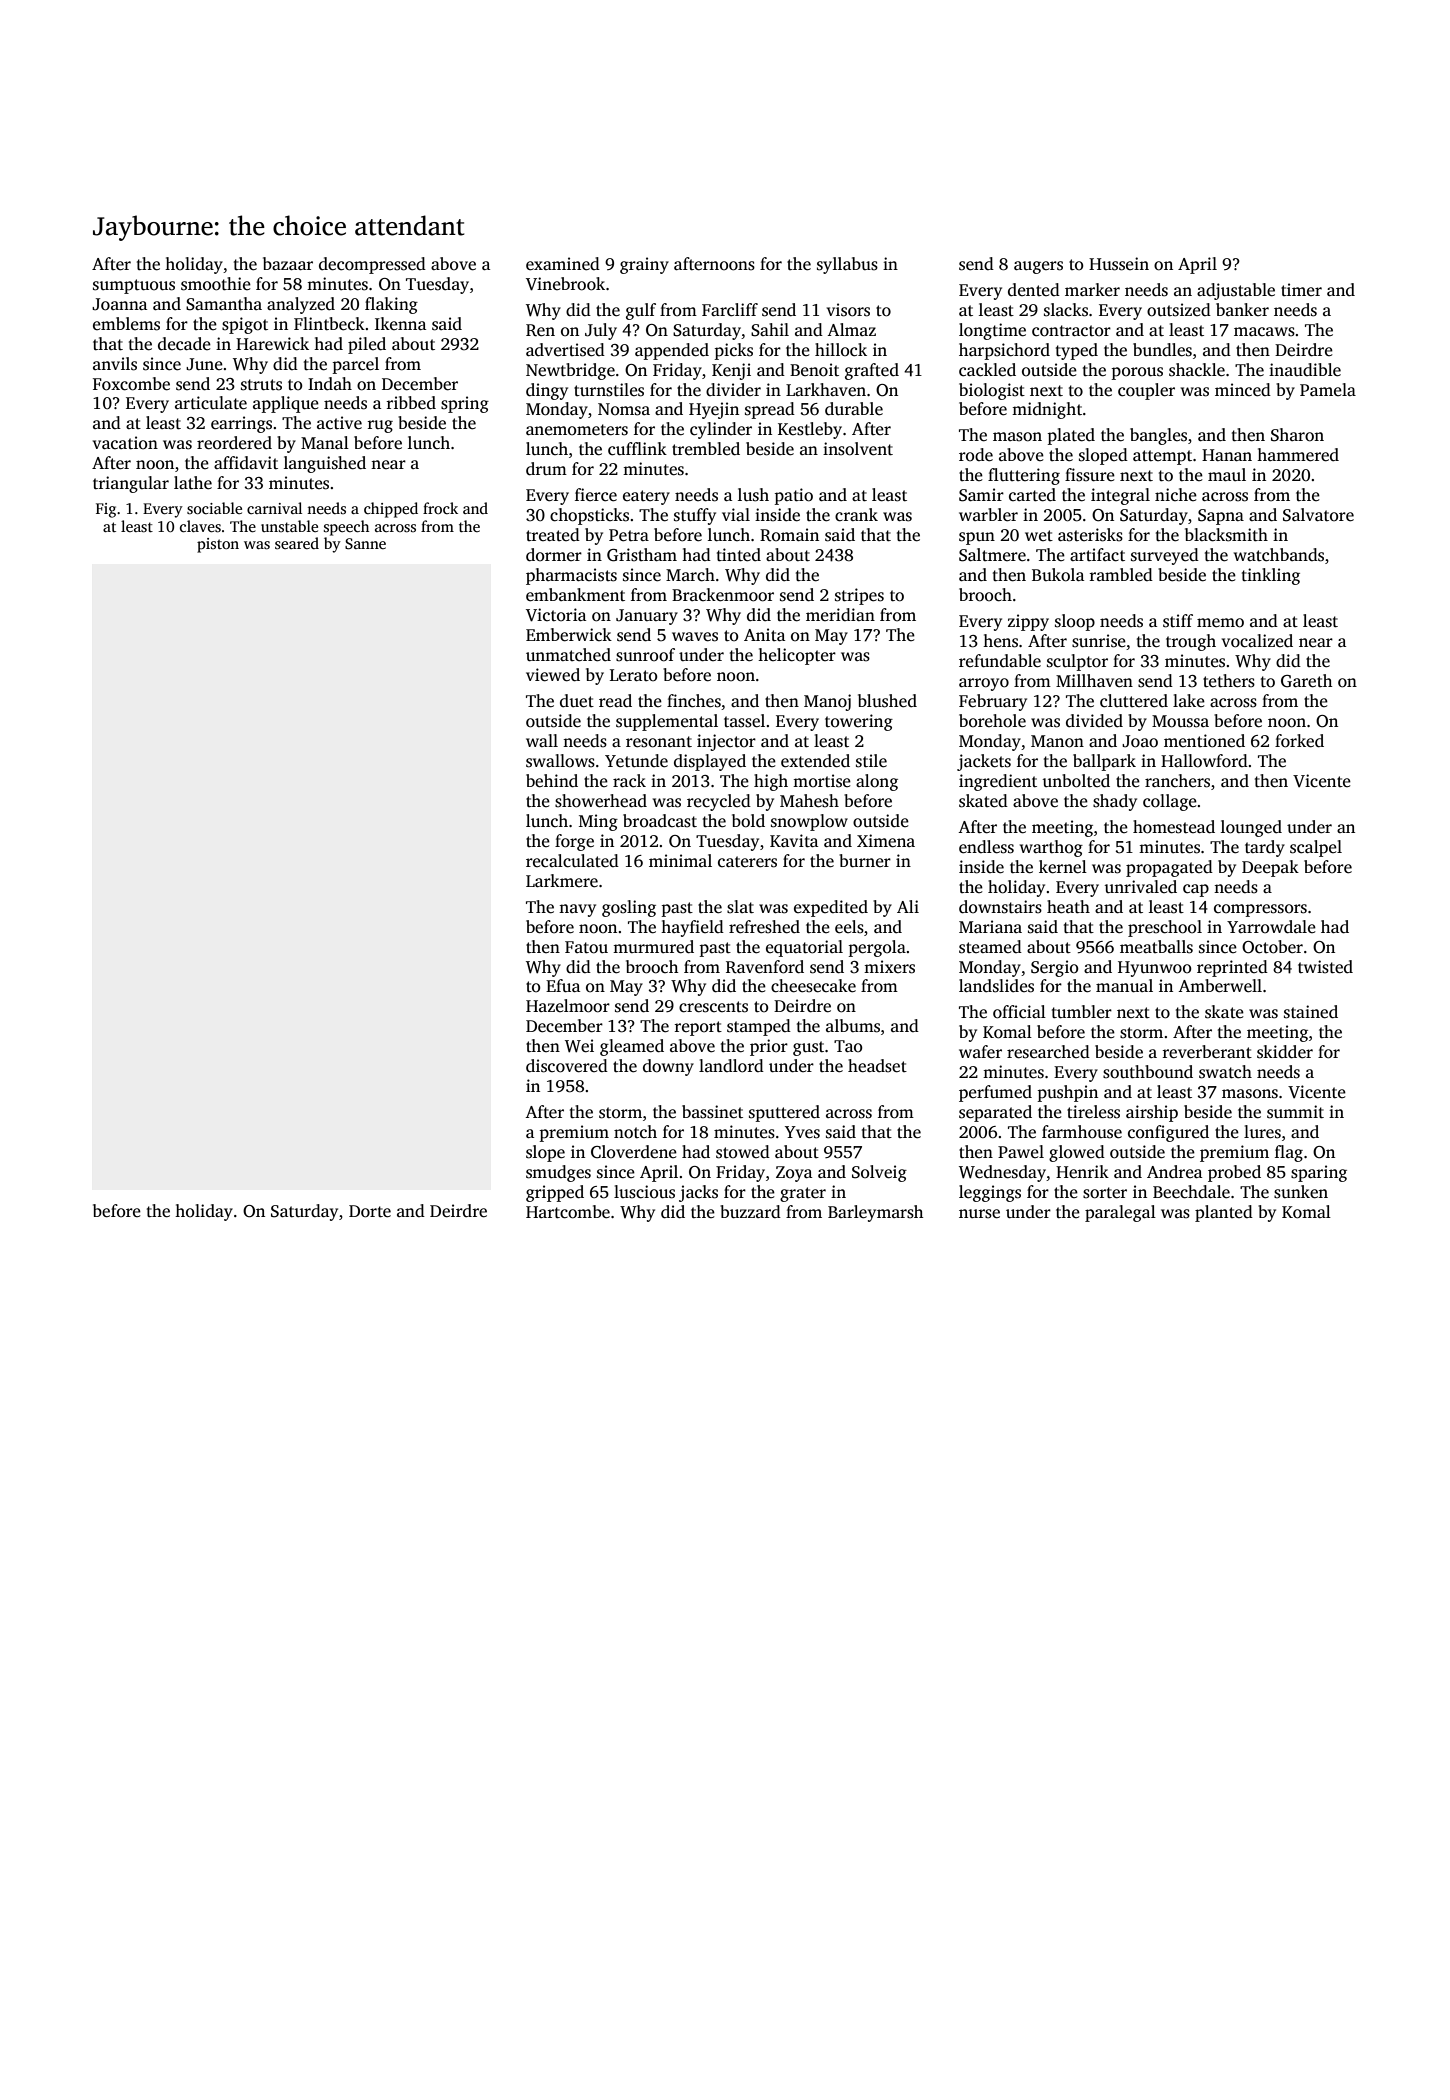 This page has width=1450, height=2100. I want to click on separated, so click(995, 1113).
